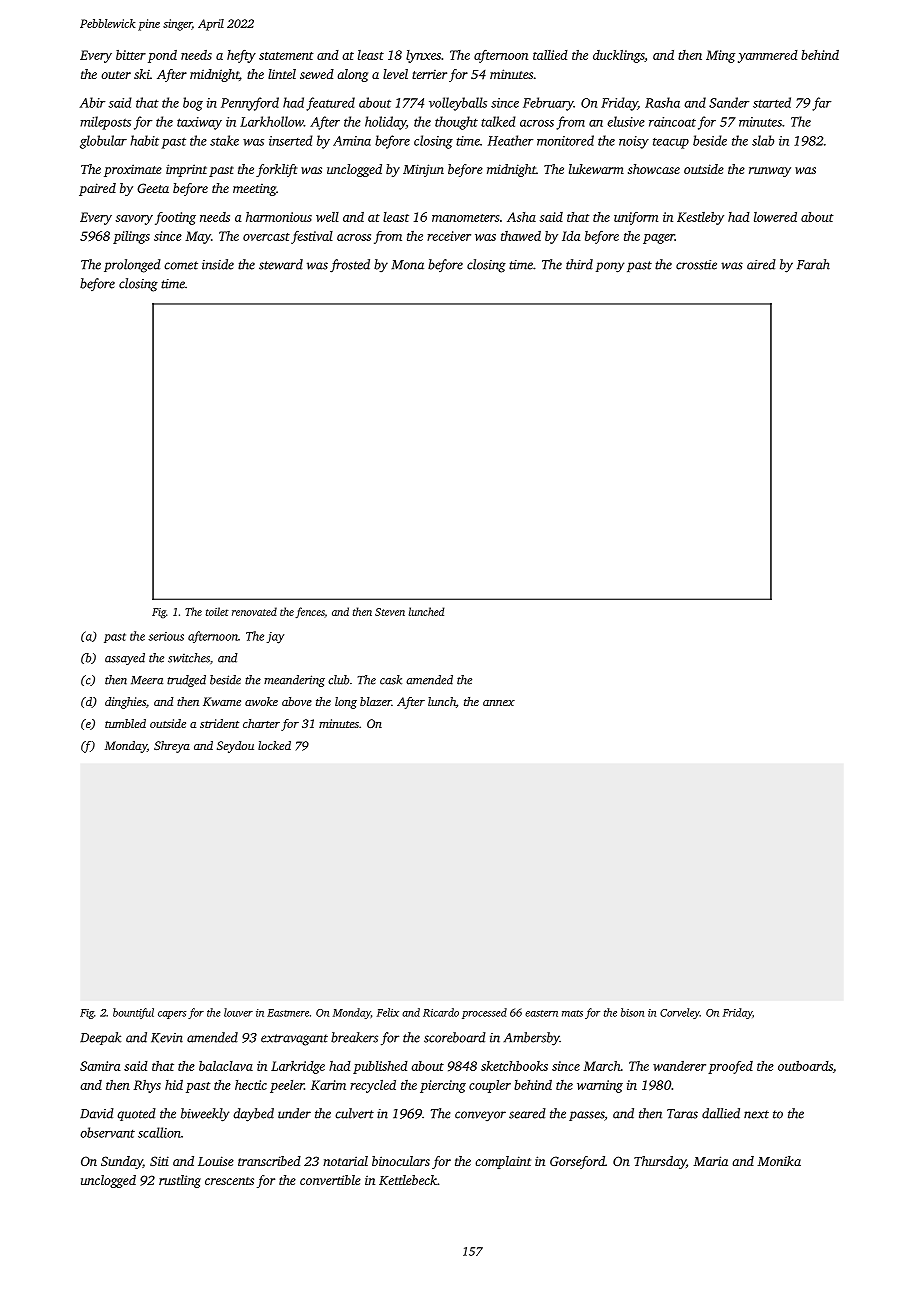 The width and height of the image is (924, 1308). Describe the element at coordinates (550, 55) in the image. I see `tallied` at that location.
